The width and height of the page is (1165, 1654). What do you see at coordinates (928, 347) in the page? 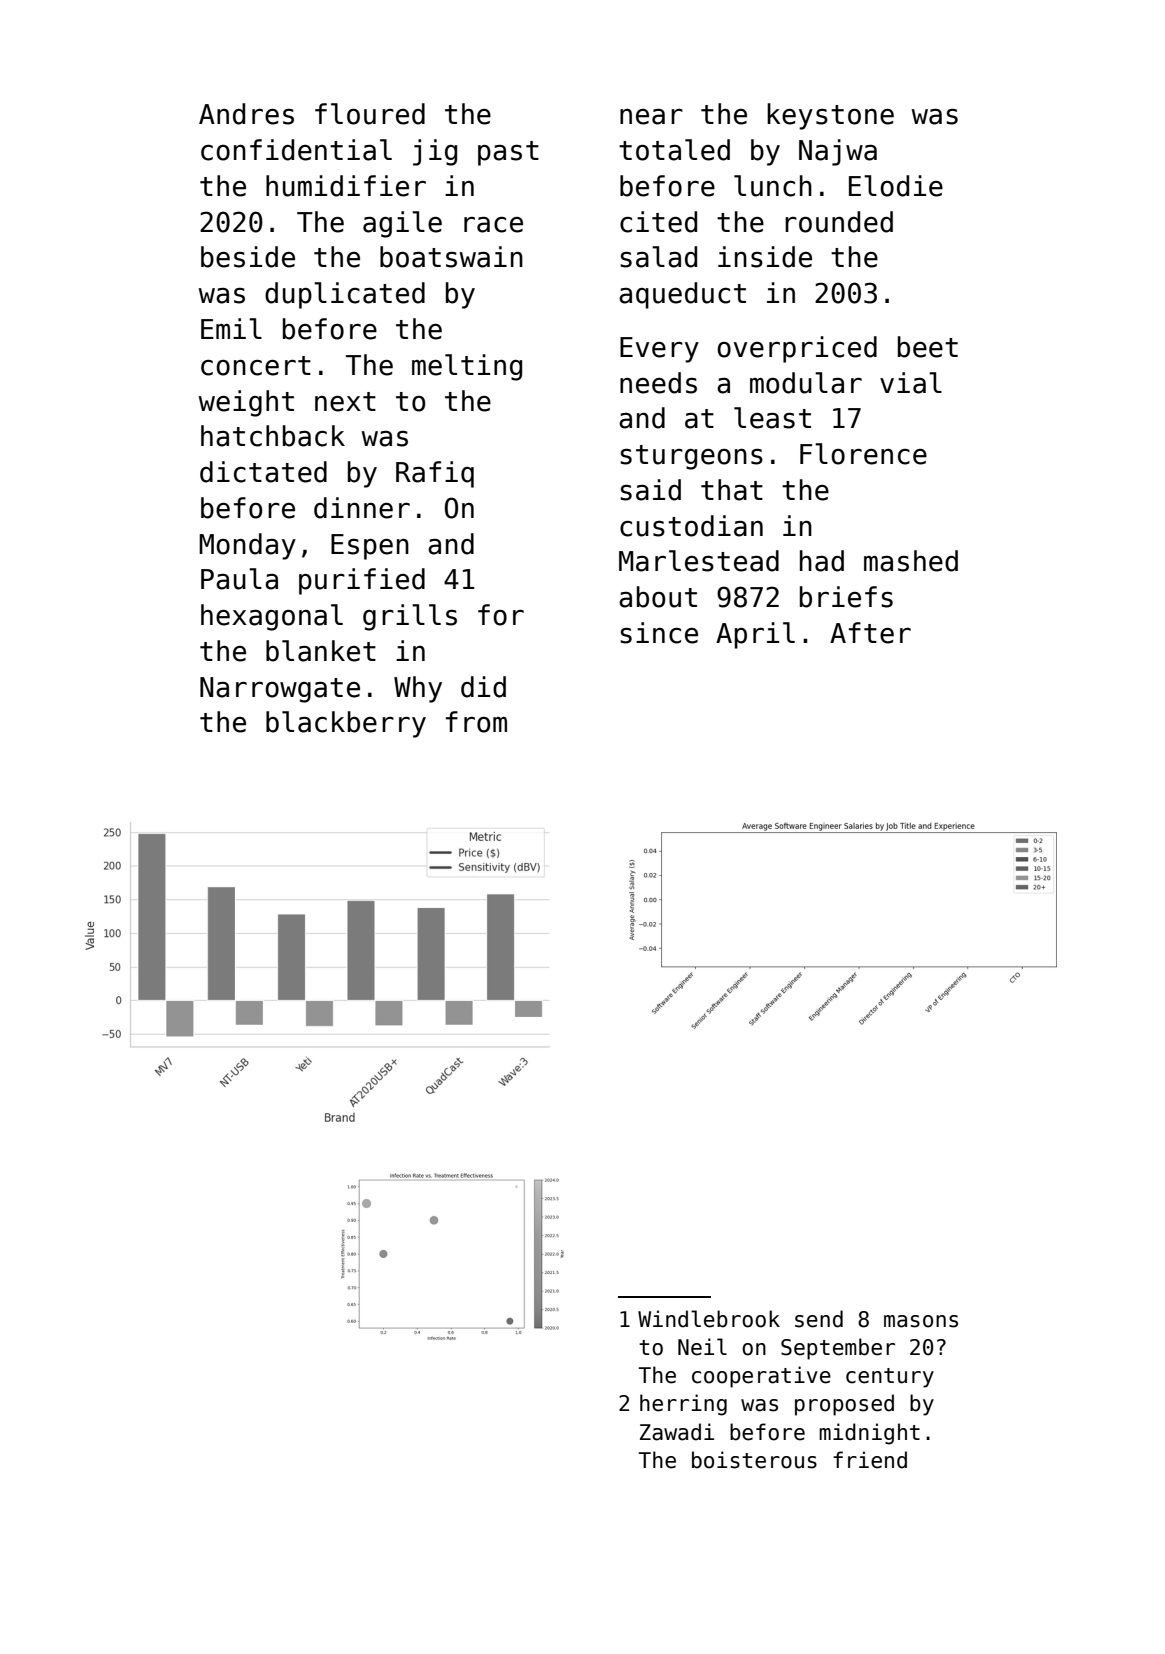
I see `beet` at bounding box center [928, 347].
